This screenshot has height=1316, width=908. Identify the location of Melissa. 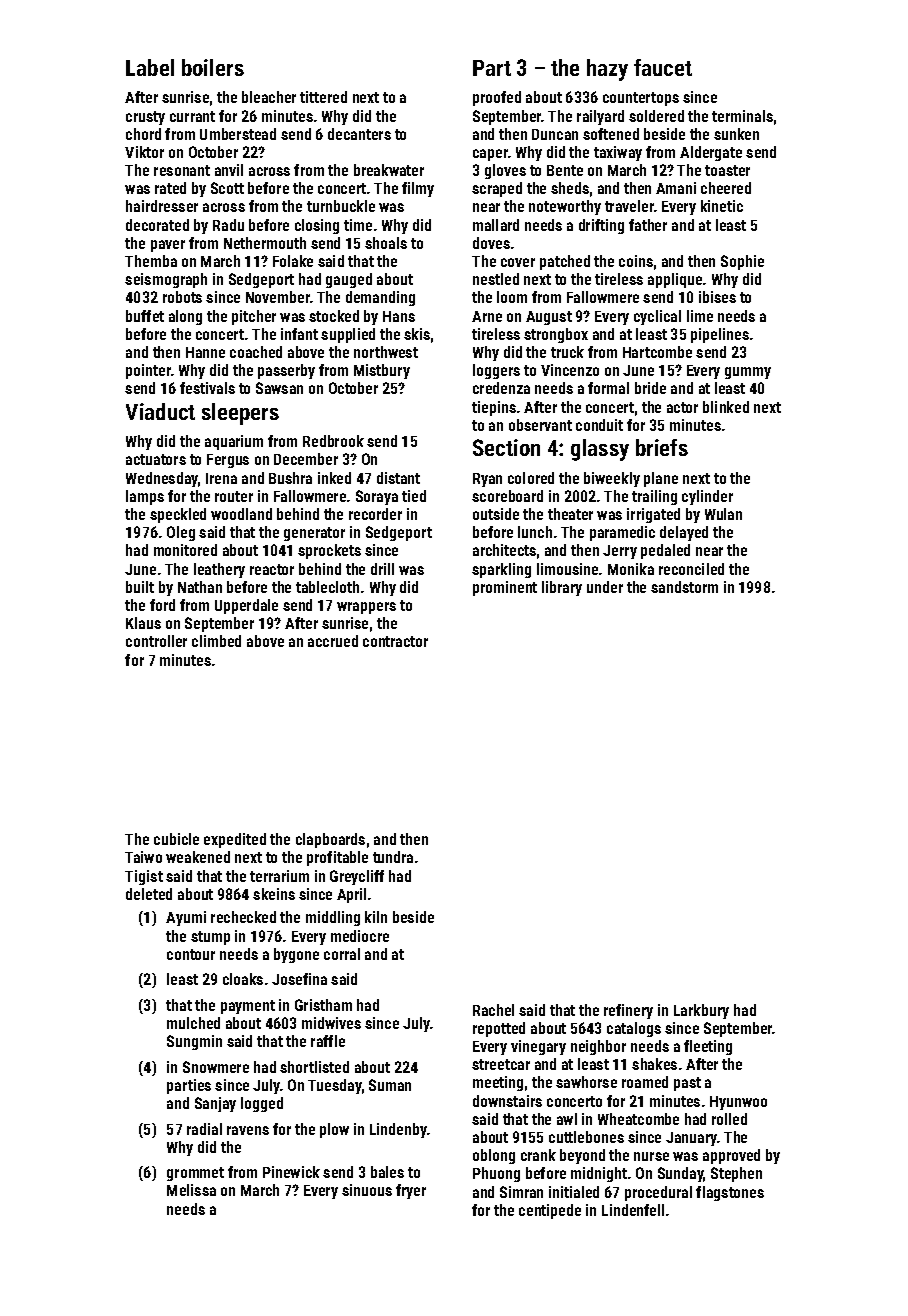
(191, 1190).
